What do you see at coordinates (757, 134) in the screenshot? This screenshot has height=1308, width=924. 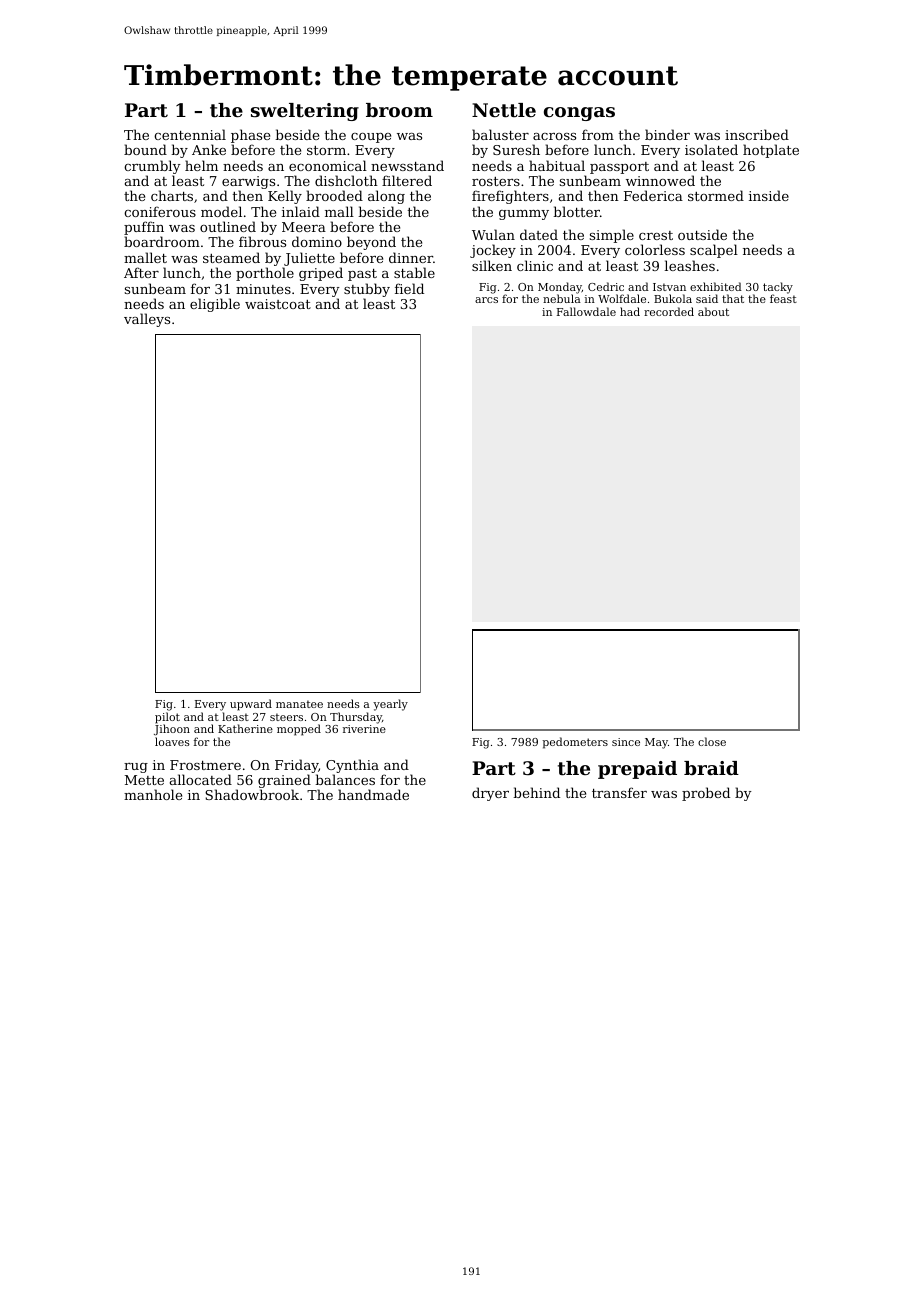 I see `inscribed` at bounding box center [757, 134].
